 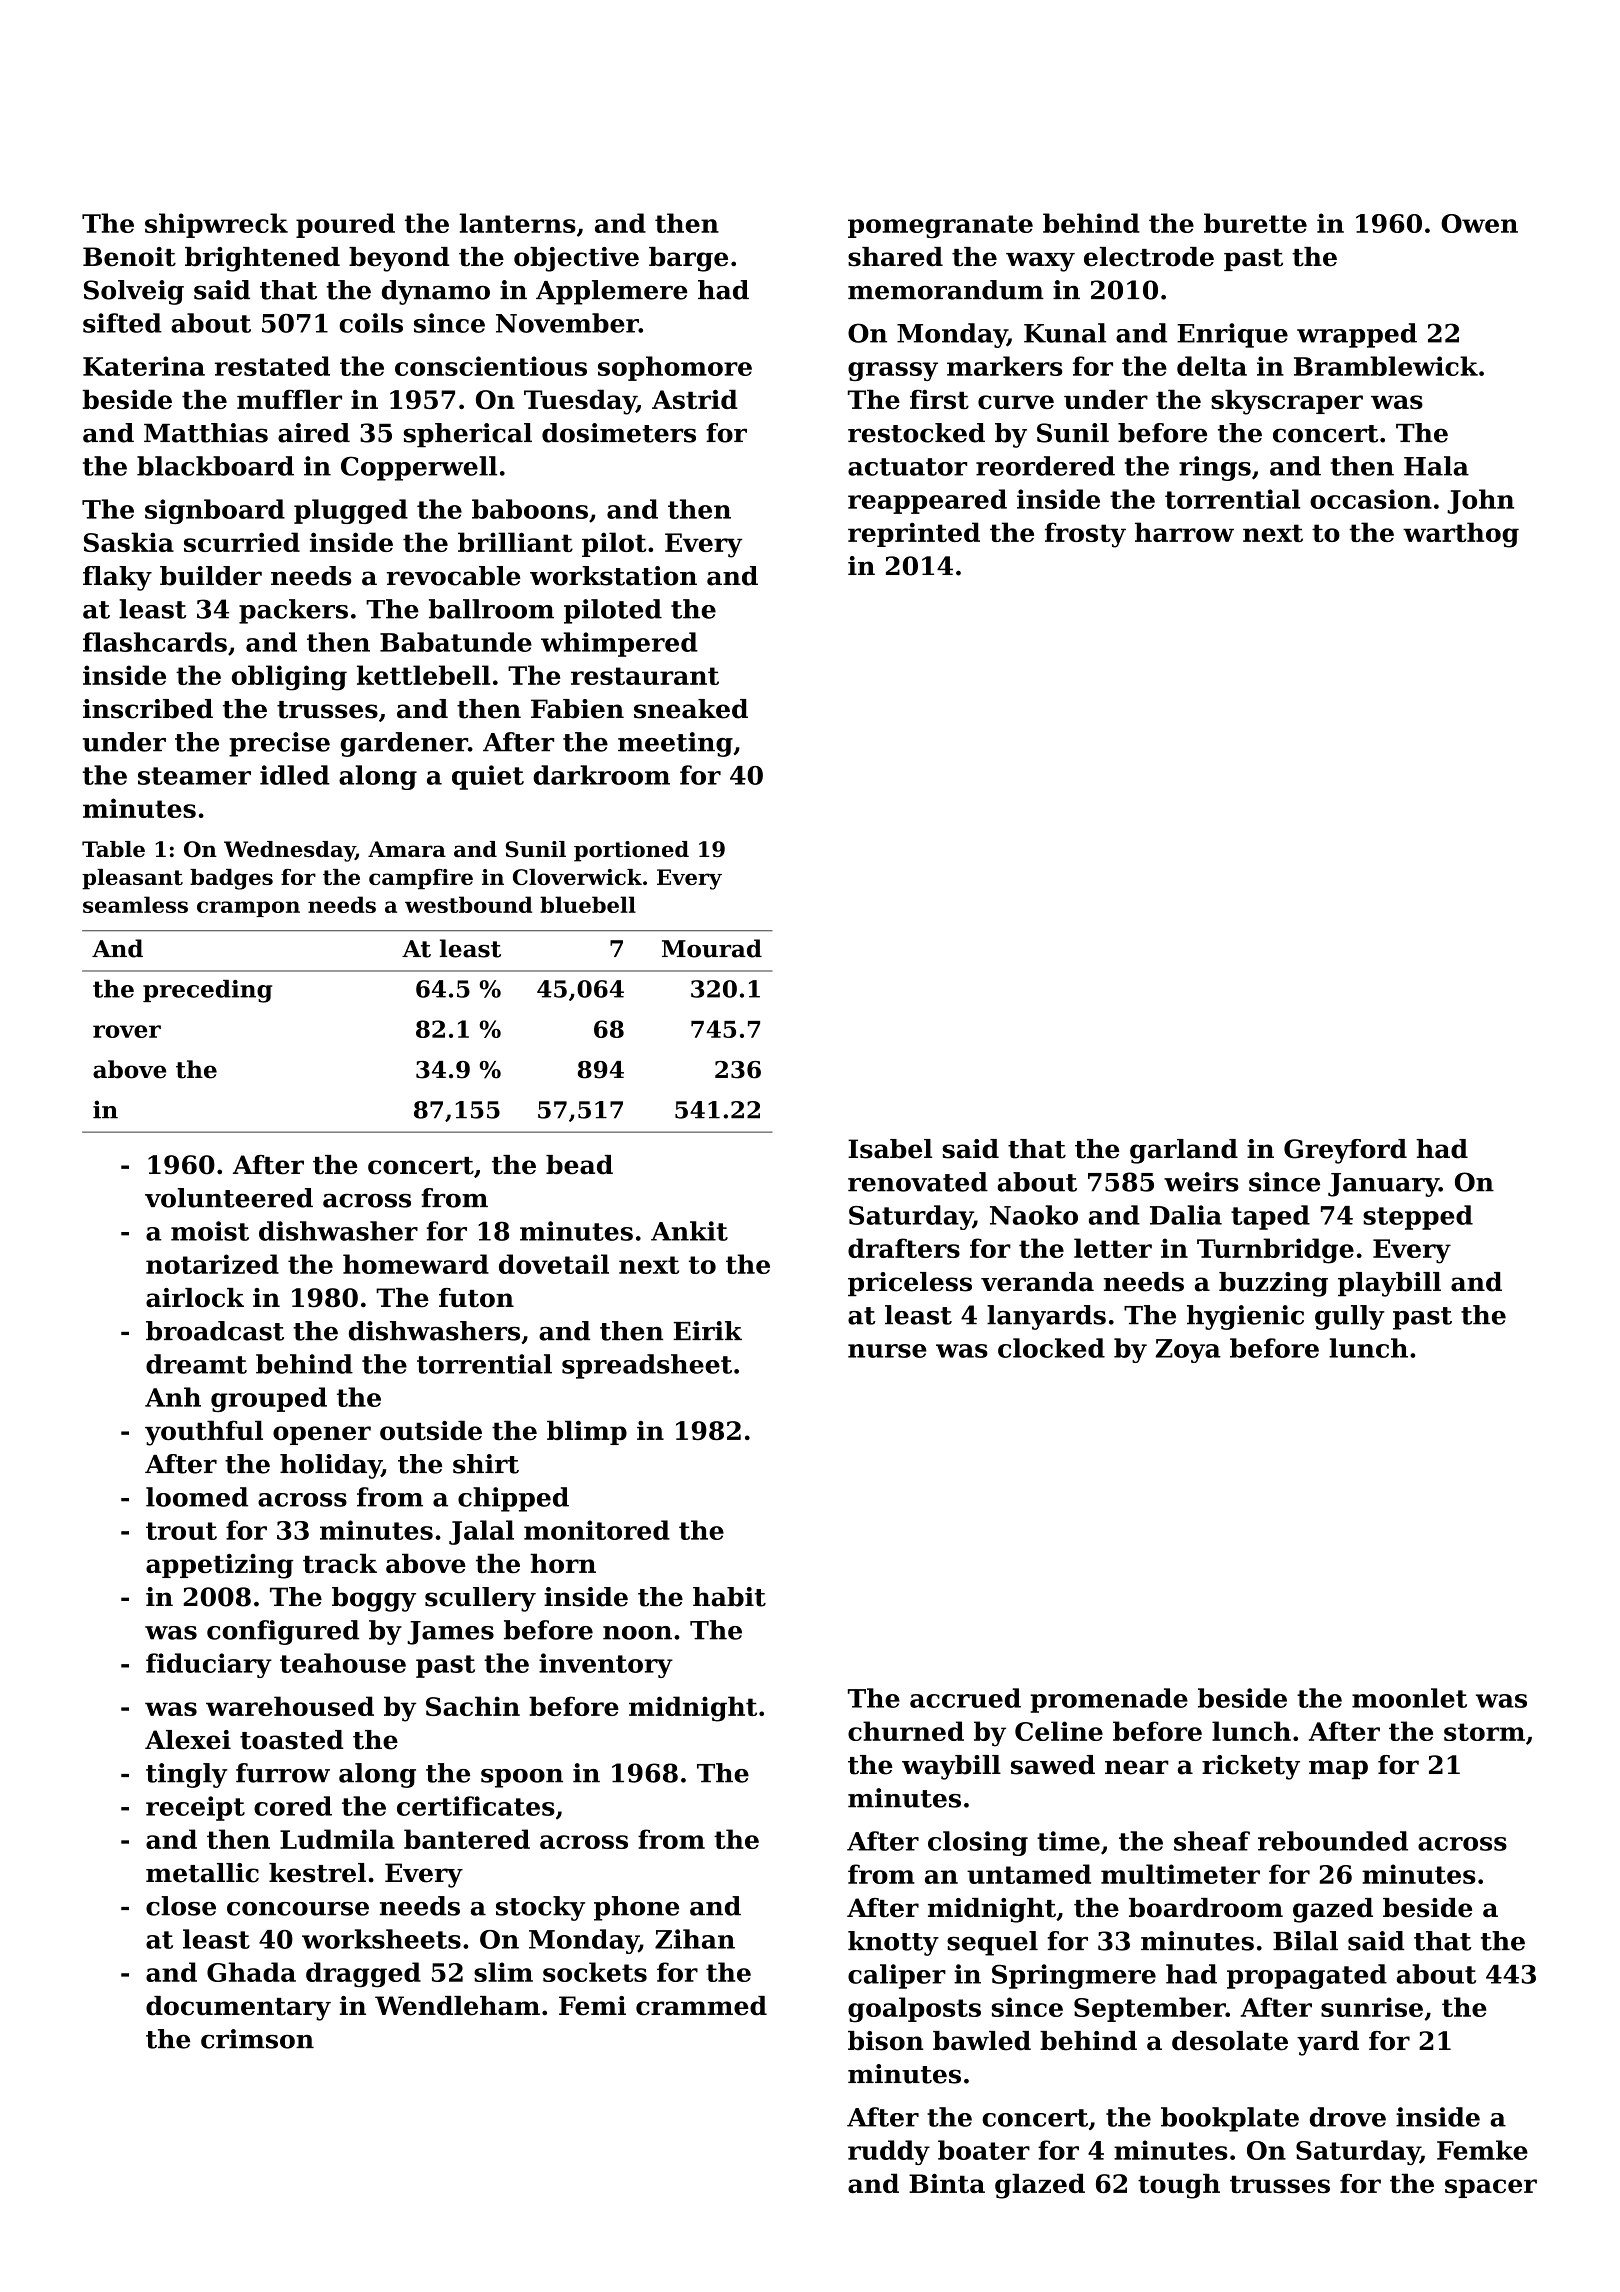 What do you see at coordinates (517, 223) in the image?
I see `lanterns` at bounding box center [517, 223].
